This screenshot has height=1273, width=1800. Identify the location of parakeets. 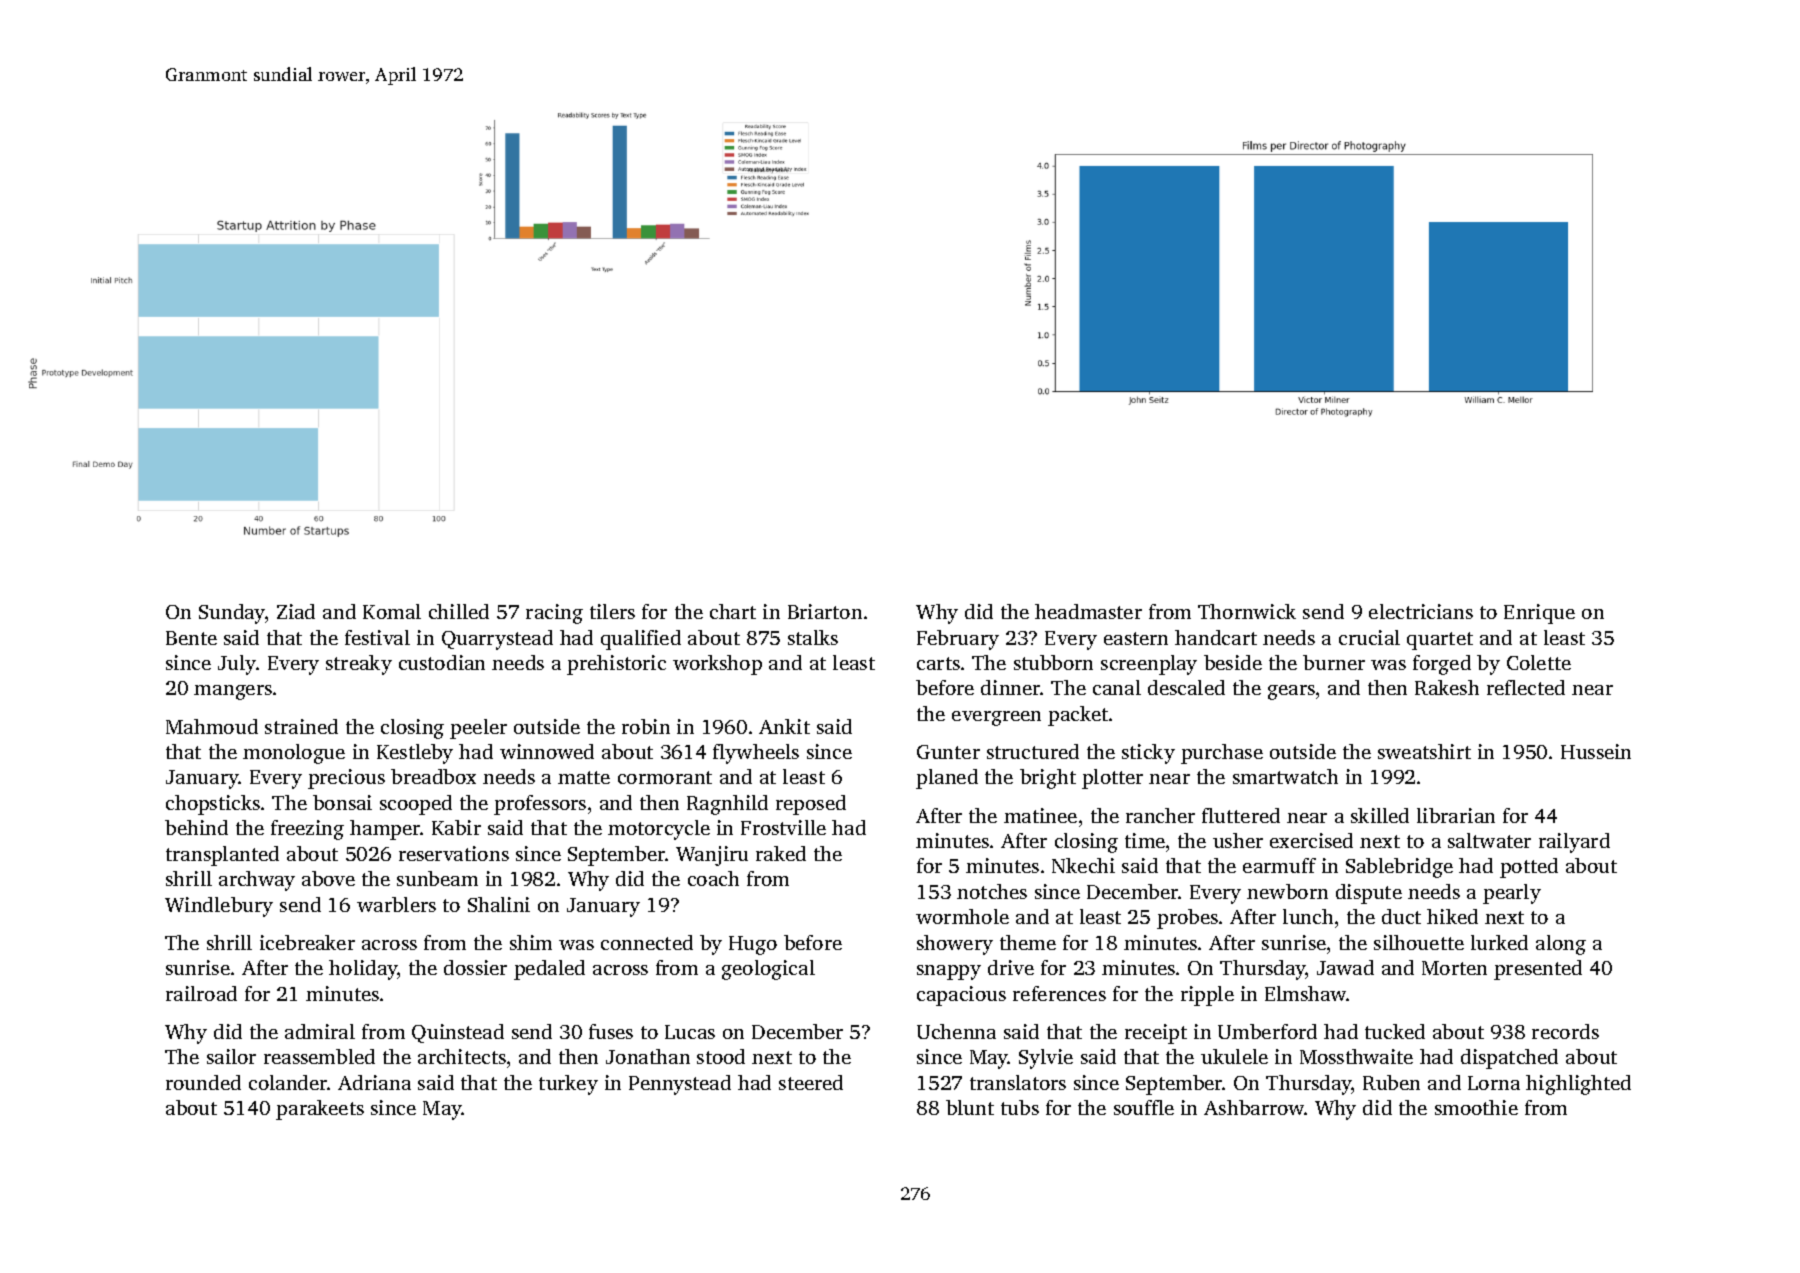
(320, 1110).
